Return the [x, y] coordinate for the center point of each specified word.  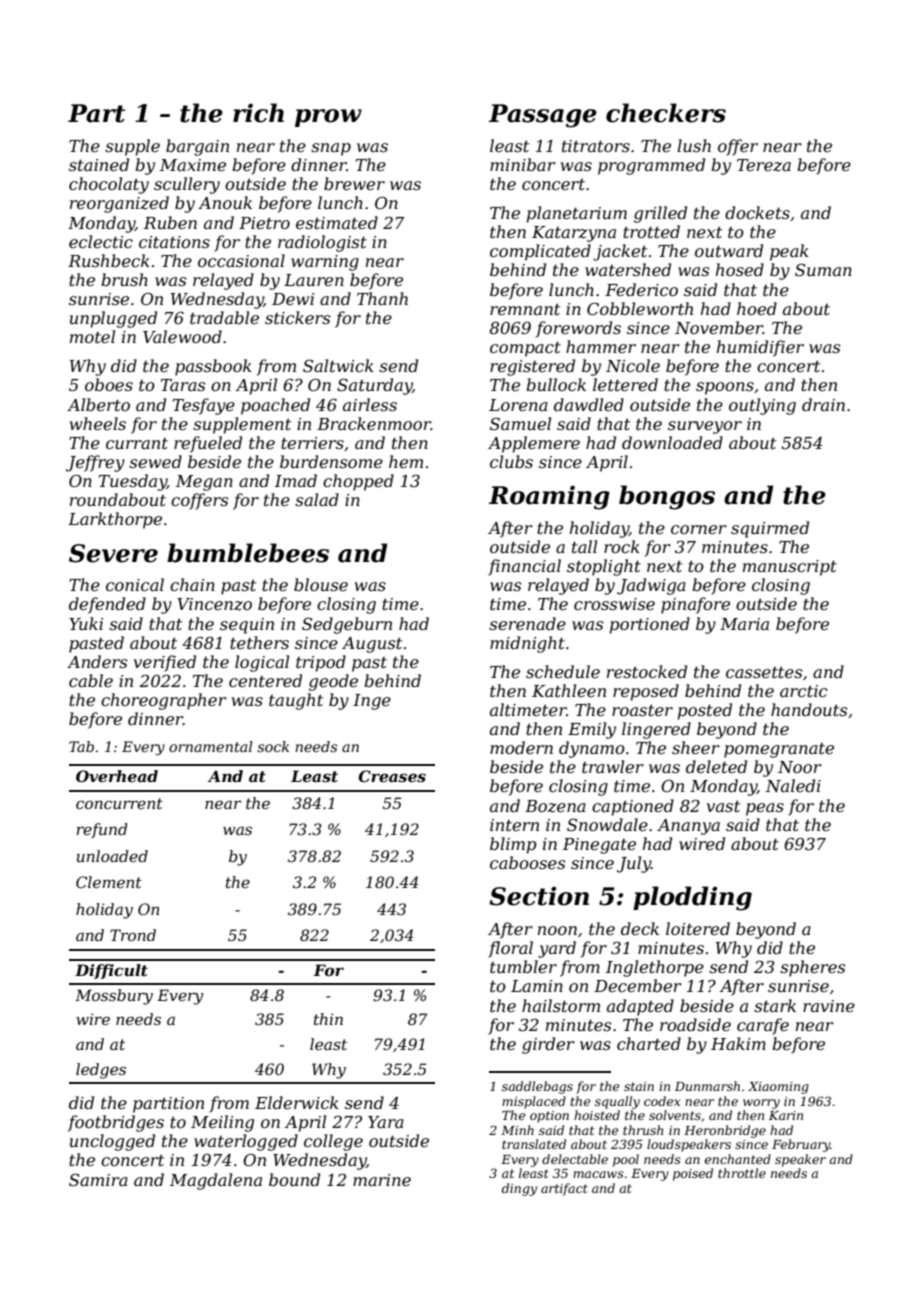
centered [265, 680]
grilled [660, 214]
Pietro [264, 223]
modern [521, 747]
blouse [321, 584]
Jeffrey [95, 463]
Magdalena [216, 1181]
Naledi [793, 785]
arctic [804, 691]
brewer [354, 183]
